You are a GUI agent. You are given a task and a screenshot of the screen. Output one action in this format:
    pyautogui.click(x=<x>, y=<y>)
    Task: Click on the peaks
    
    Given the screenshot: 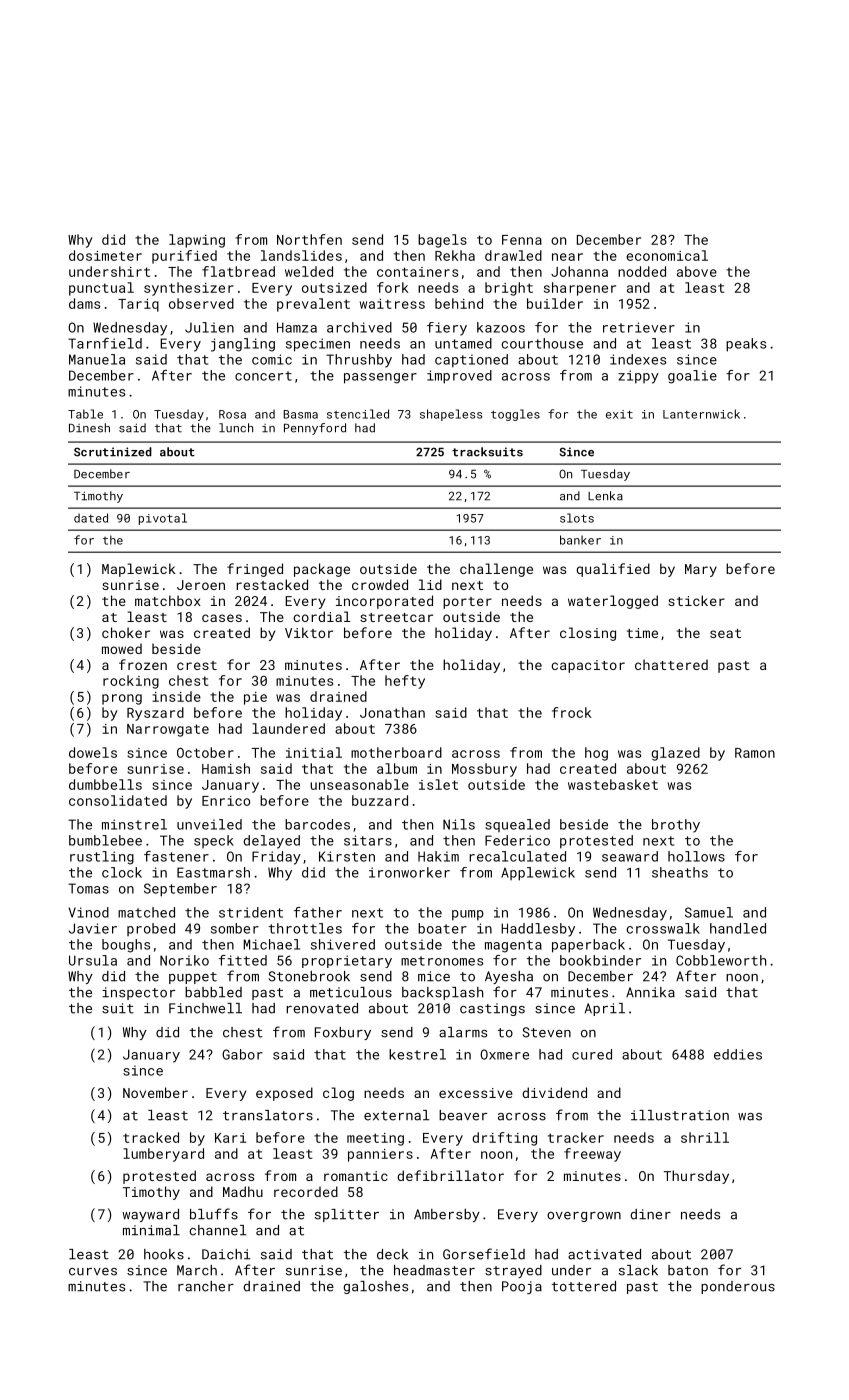 What is the action you would take?
    pyautogui.click(x=746, y=345)
